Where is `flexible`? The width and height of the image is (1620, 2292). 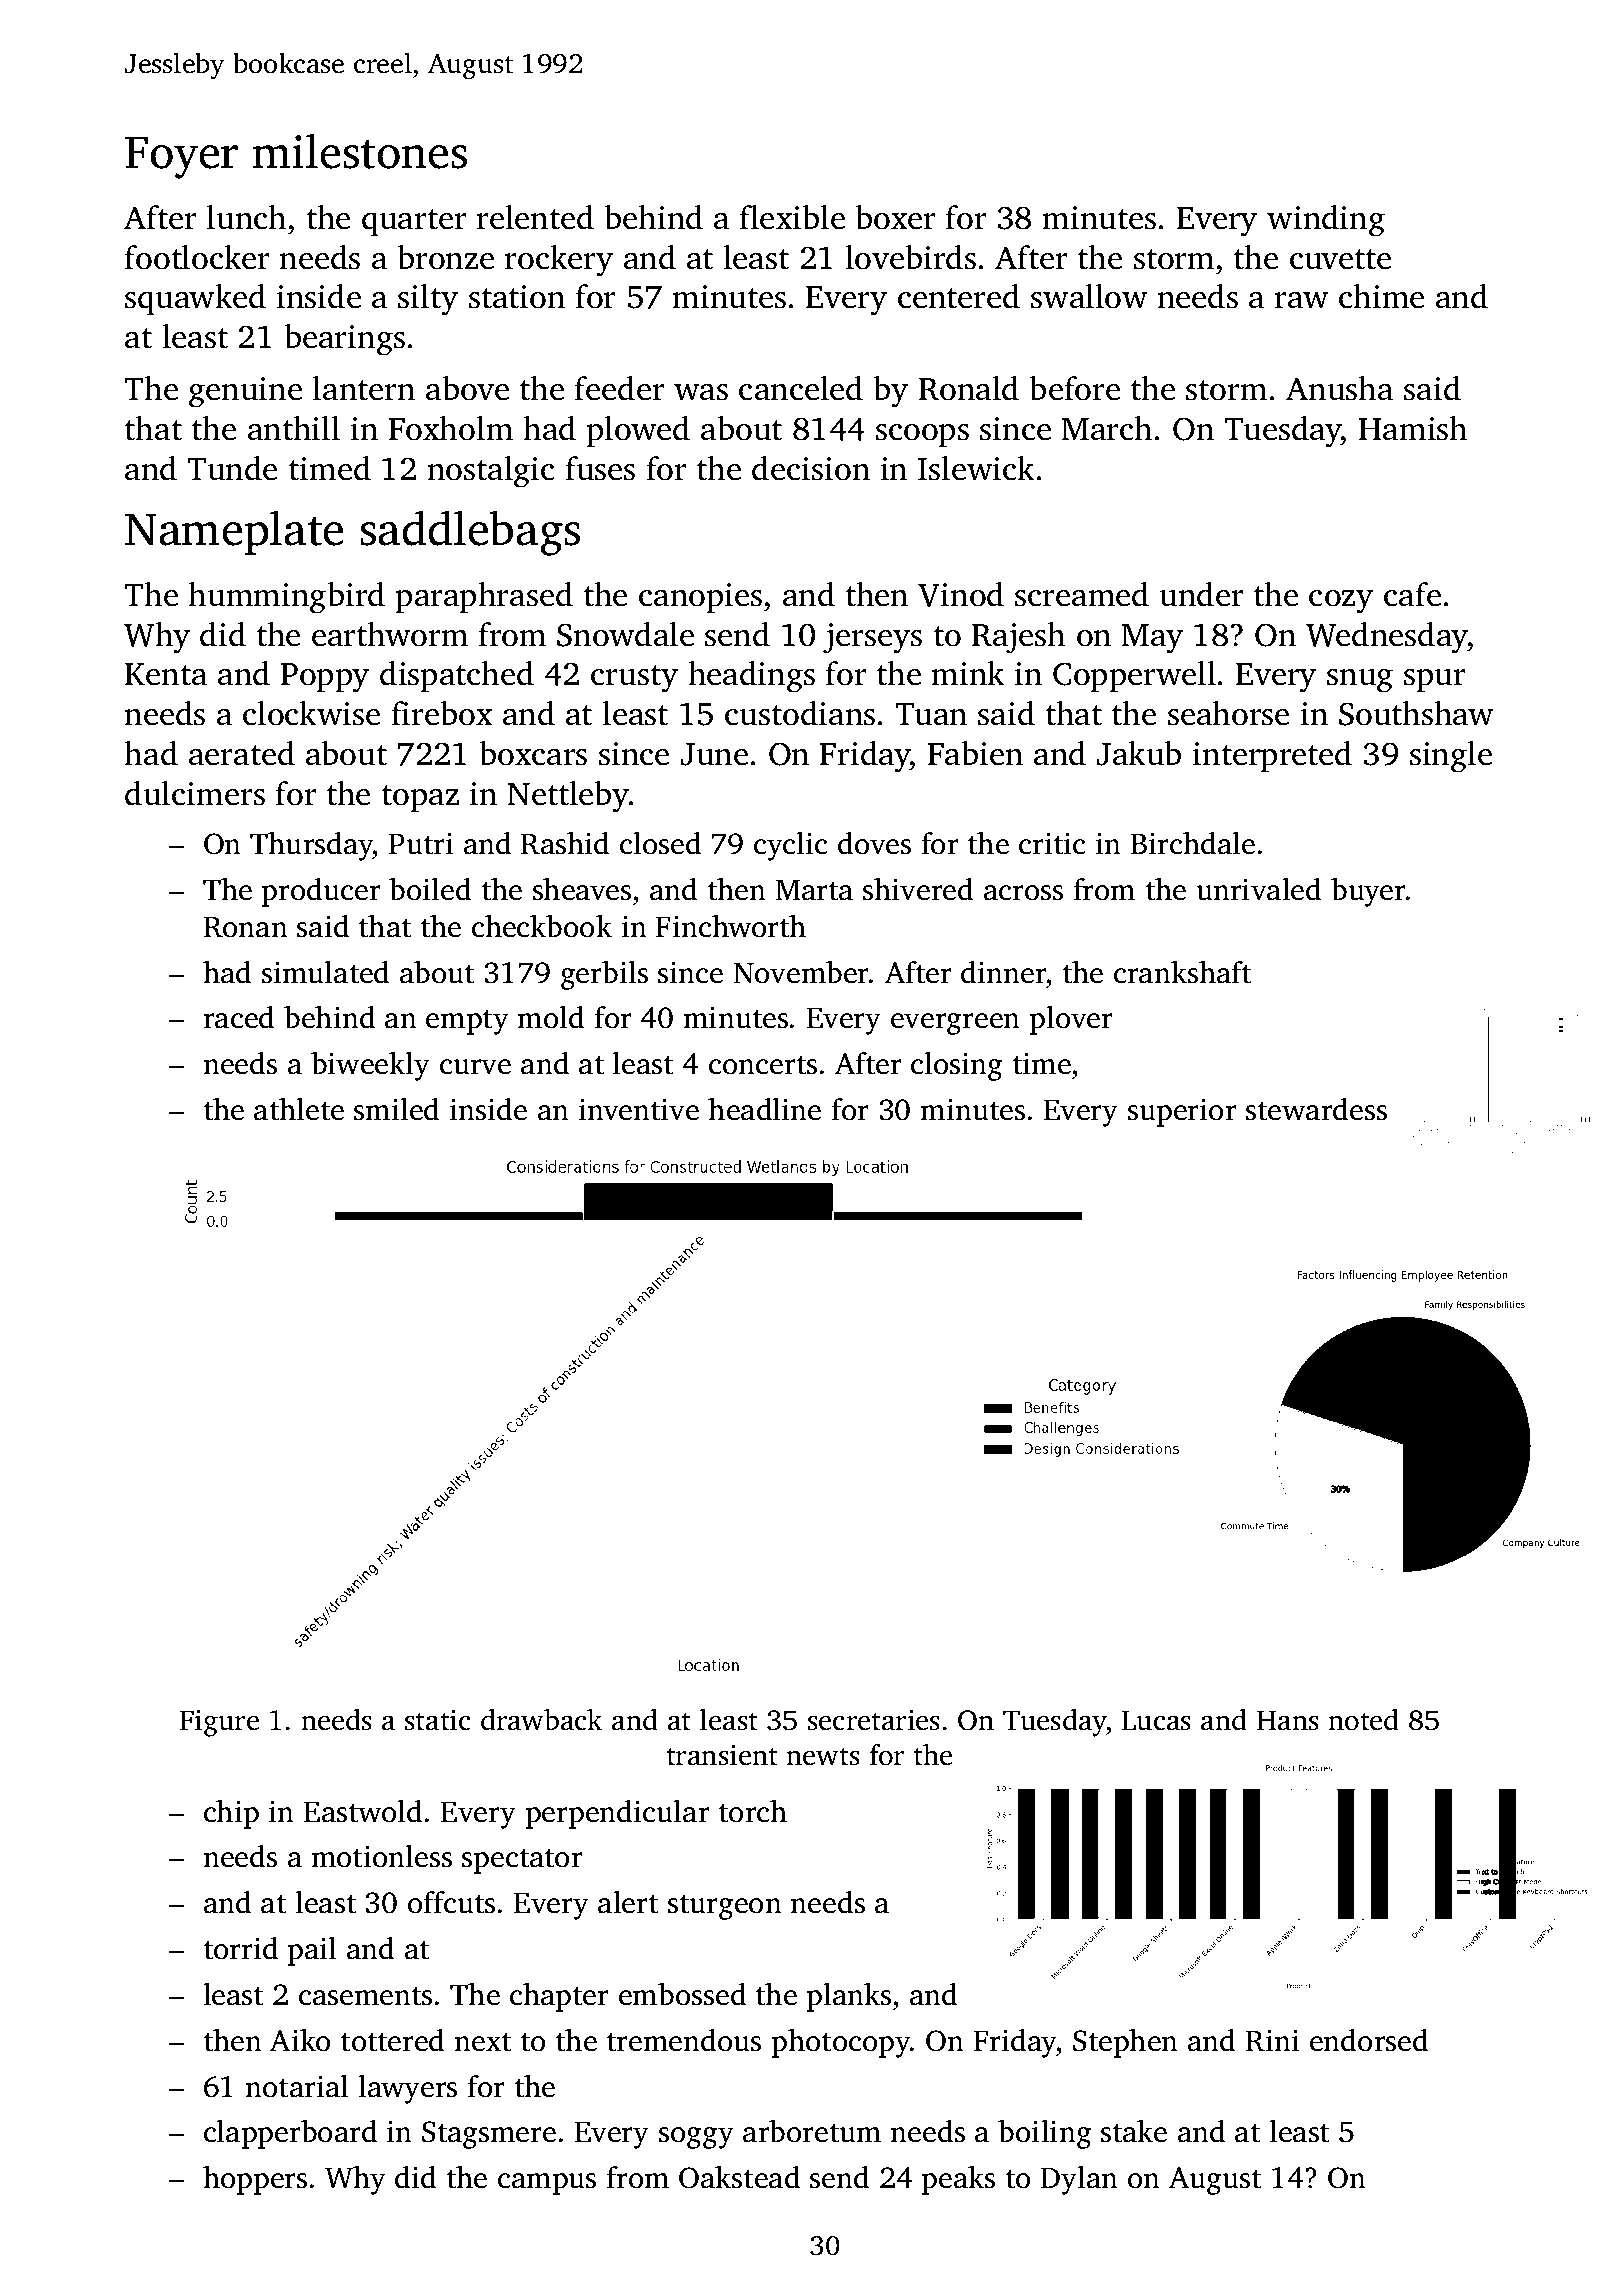 flexible is located at coordinates (792, 217).
